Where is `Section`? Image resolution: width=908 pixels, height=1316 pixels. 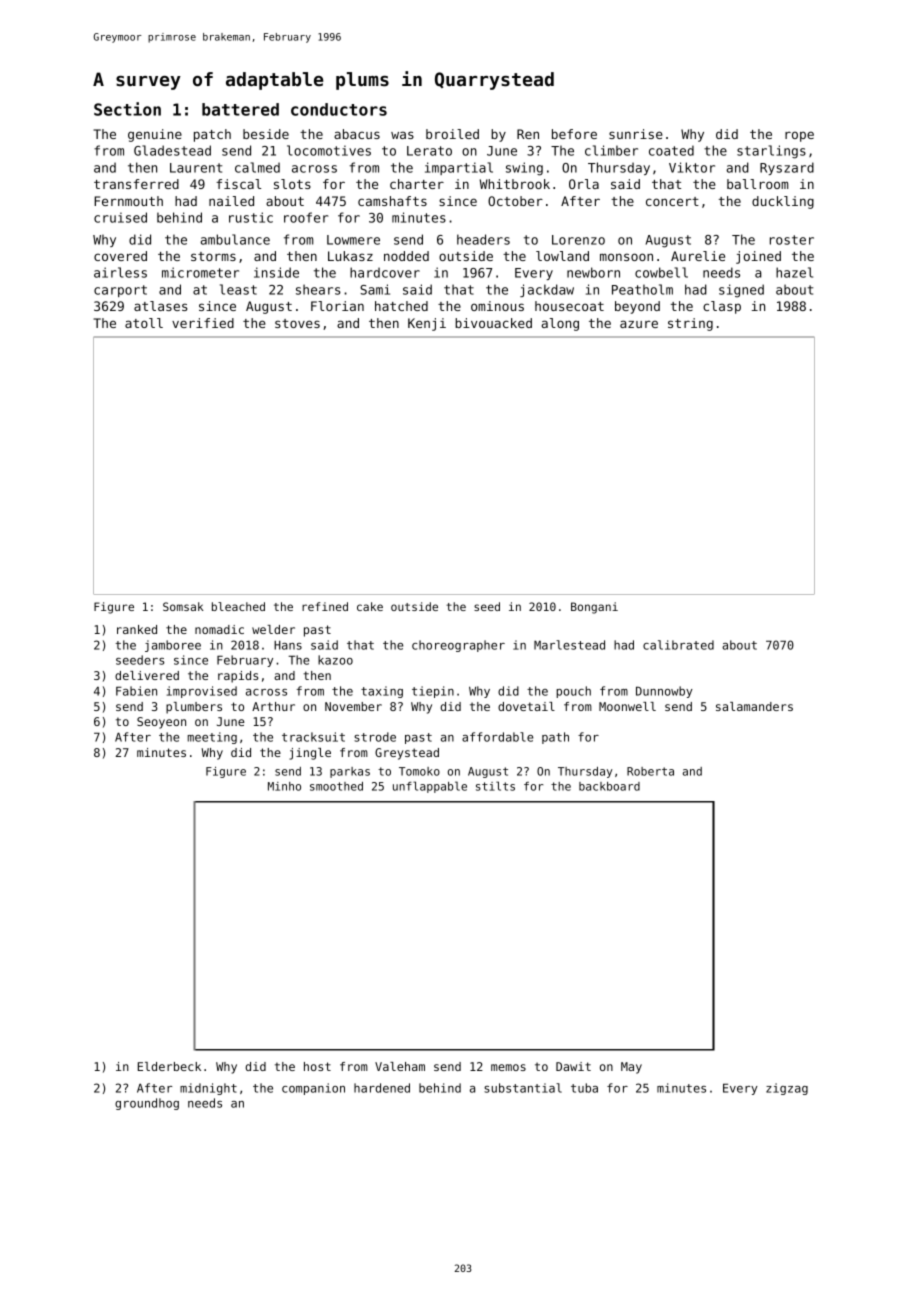
Section is located at coordinates (127, 109).
